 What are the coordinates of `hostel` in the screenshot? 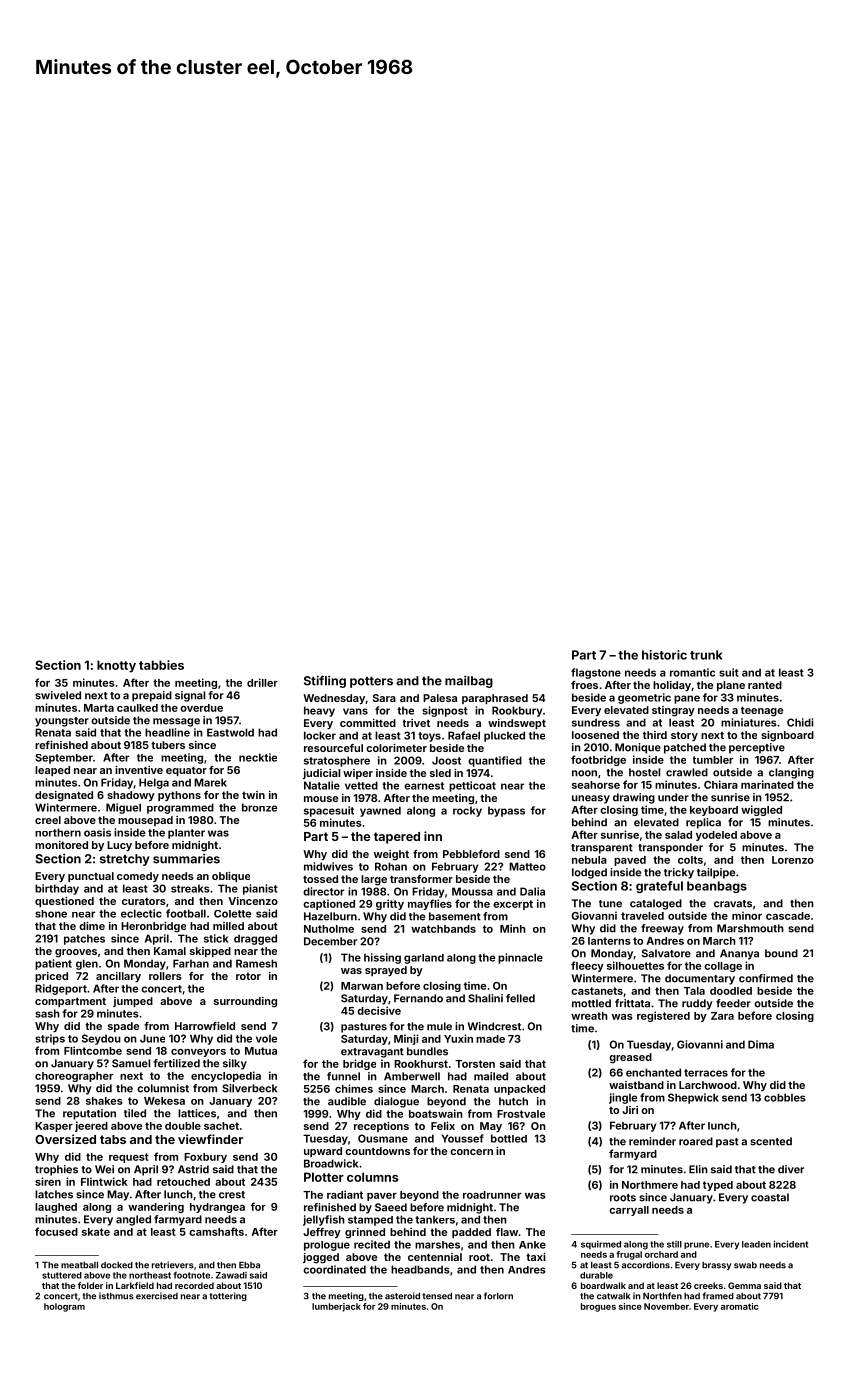 It's located at (645, 772).
